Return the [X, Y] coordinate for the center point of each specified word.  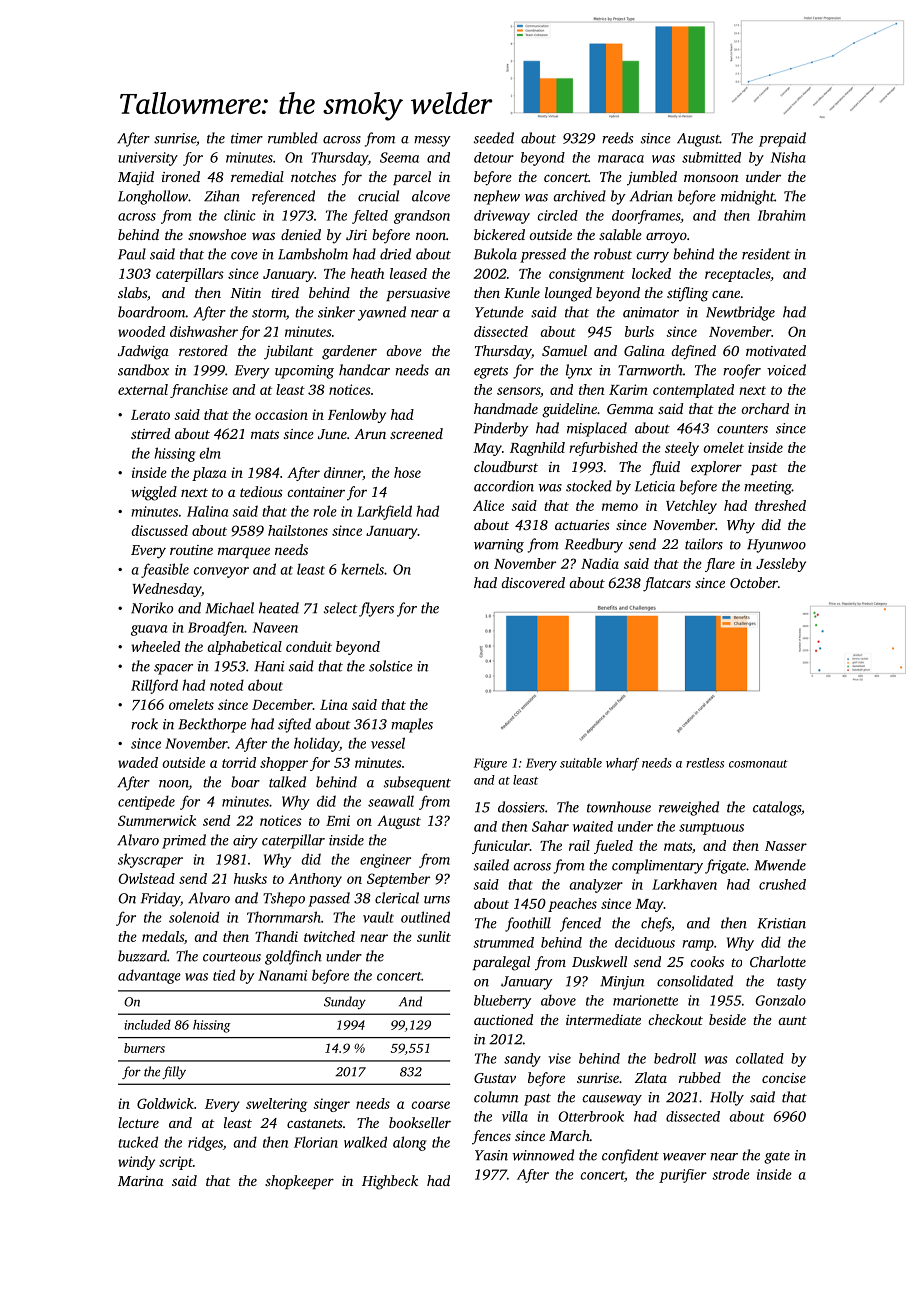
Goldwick [165, 1103]
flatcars [667, 584]
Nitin [245, 293]
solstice [391, 666]
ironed [181, 176]
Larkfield [384, 512]
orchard [765, 408]
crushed [782, 884]
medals [163, 936]
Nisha [788, 157]
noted [227, 685]
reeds [617, 138]
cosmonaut [758, 764]
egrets [491, 372]
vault [378, 917]
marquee [244, 552]
